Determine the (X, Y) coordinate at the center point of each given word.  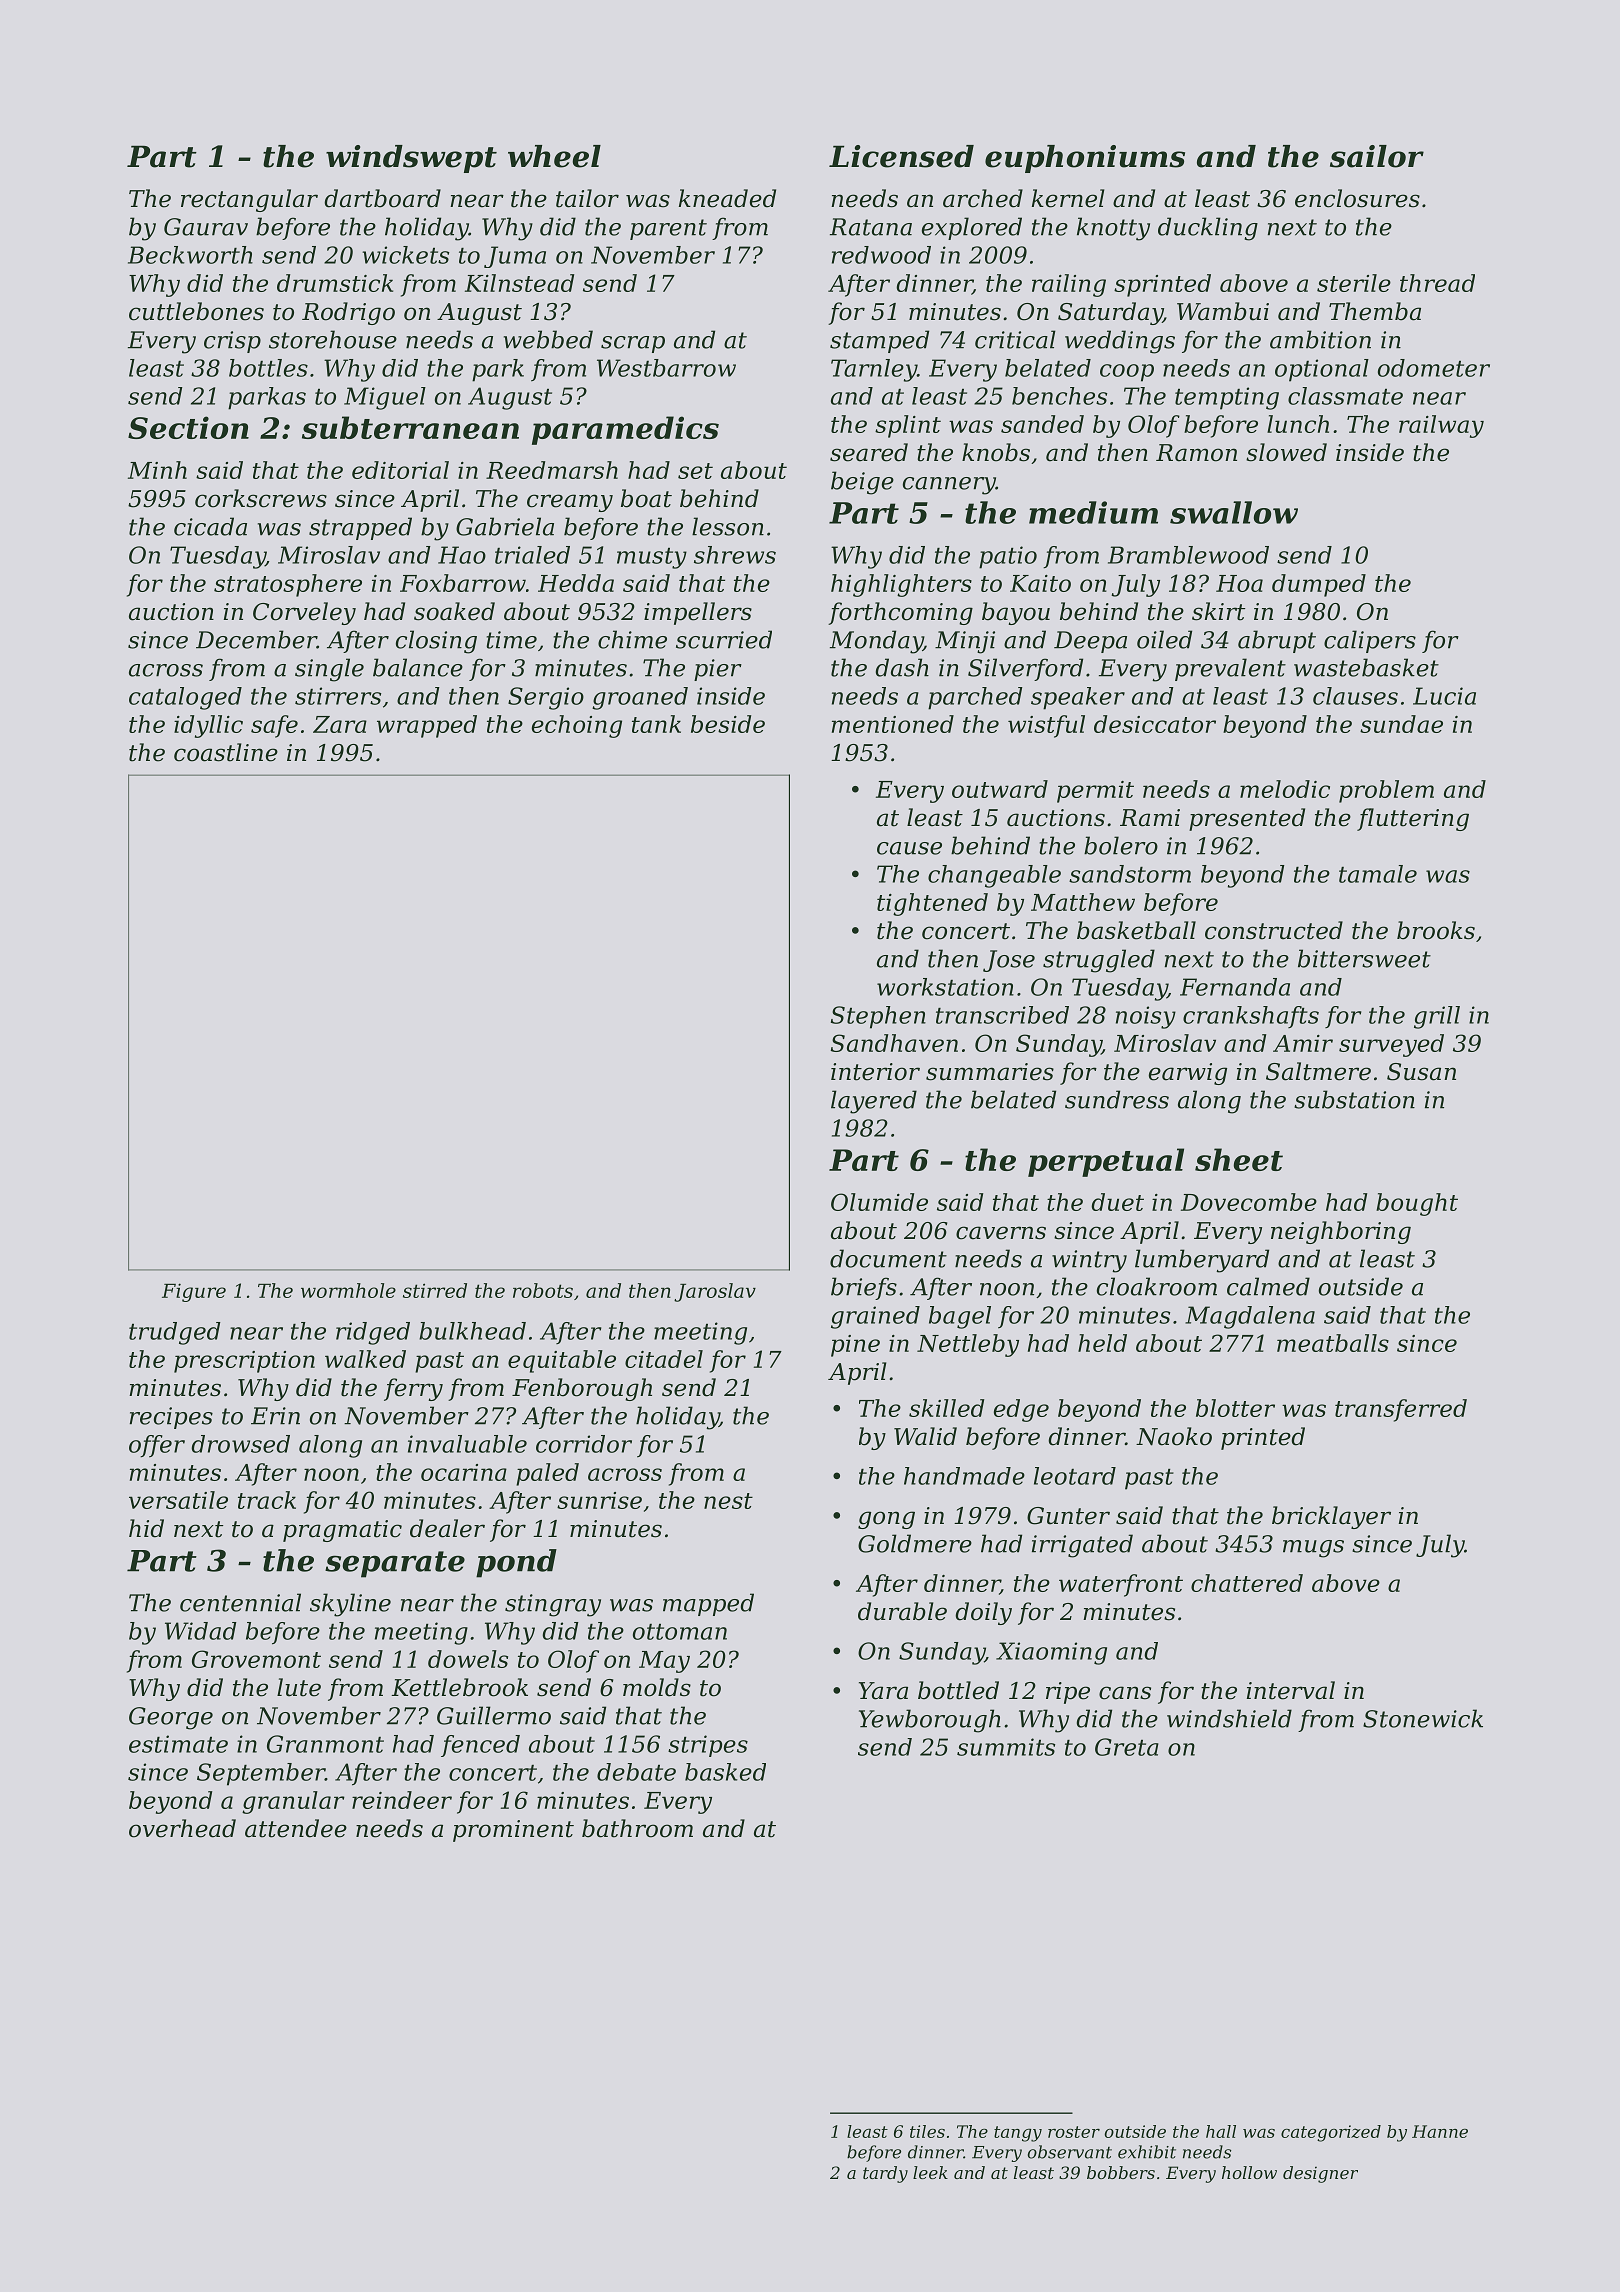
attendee (296, 1828)
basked (725, 1772)
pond (516, 1563)
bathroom (637, 1828)
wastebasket (1366, 667)
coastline (226, 752)
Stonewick (1423, 1718)
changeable (994, 876)
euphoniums (1085, 159)
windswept (411, 159)
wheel (554, 156)
